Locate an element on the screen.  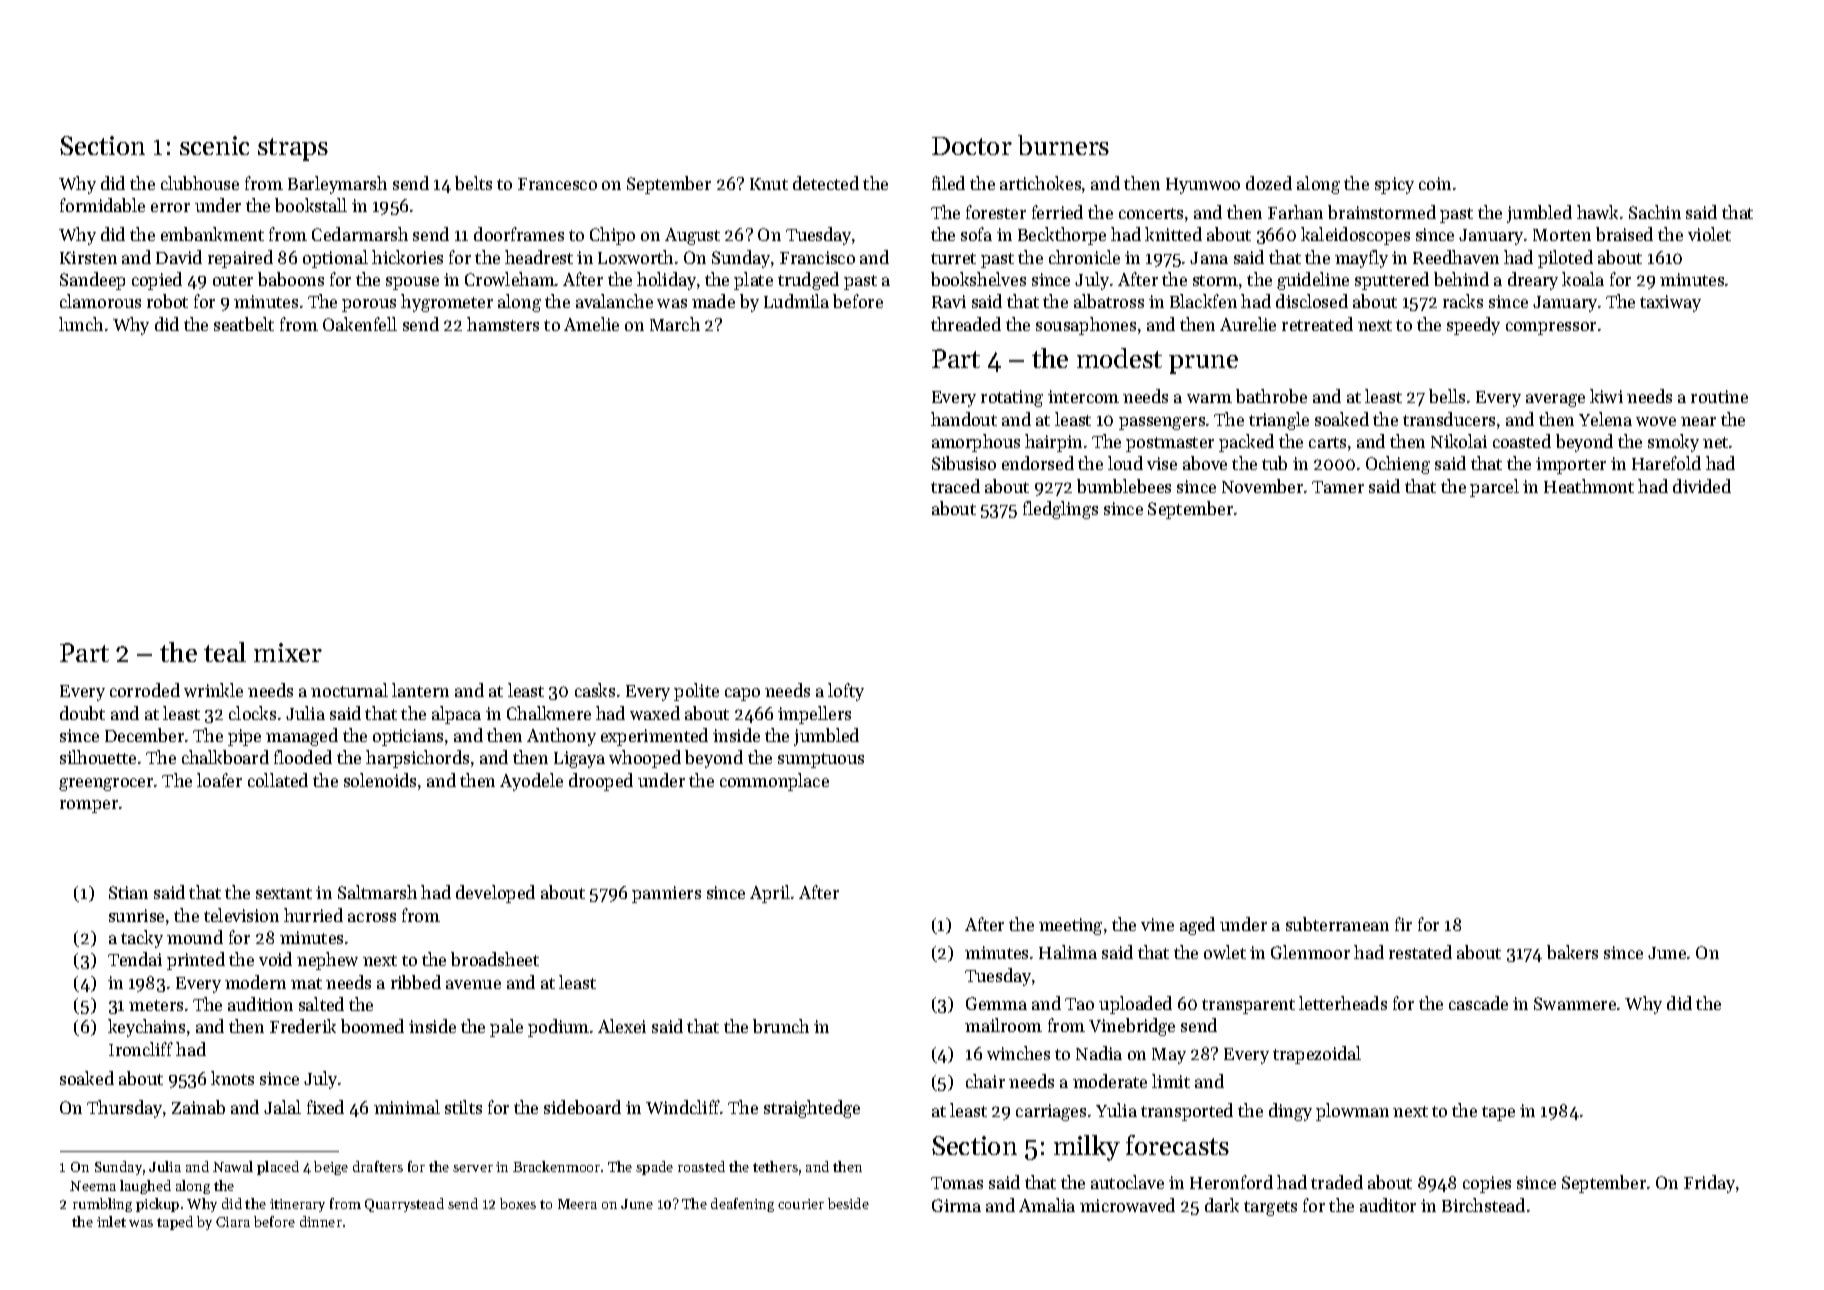
Heathmont is located at coordinates (1589, 486).
